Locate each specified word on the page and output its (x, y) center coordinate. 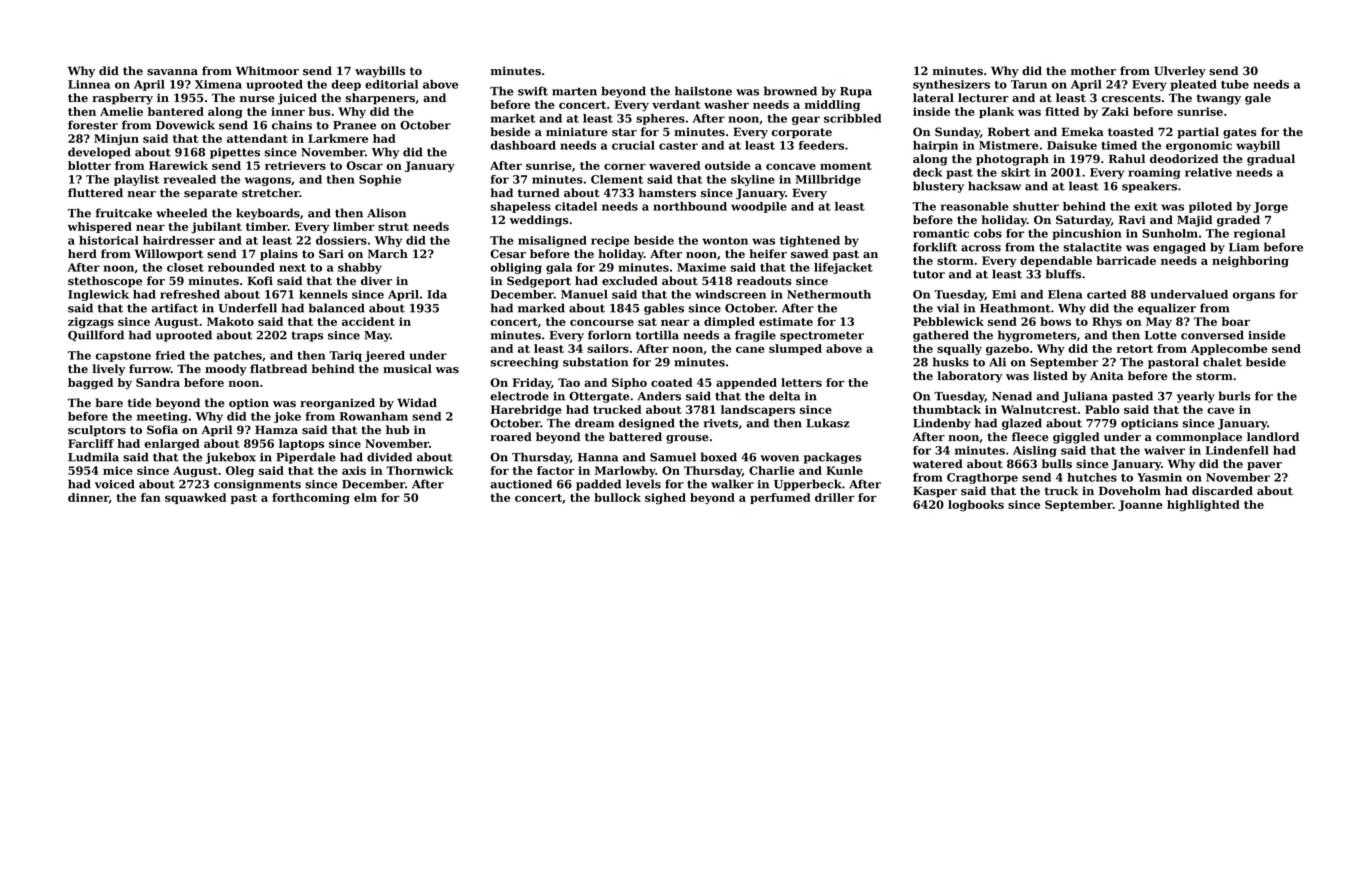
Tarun (1029, 84)
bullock (617, 497)
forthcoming (311, 499)
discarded (1222, 491)
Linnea (89, 84)
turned (539, 193)
